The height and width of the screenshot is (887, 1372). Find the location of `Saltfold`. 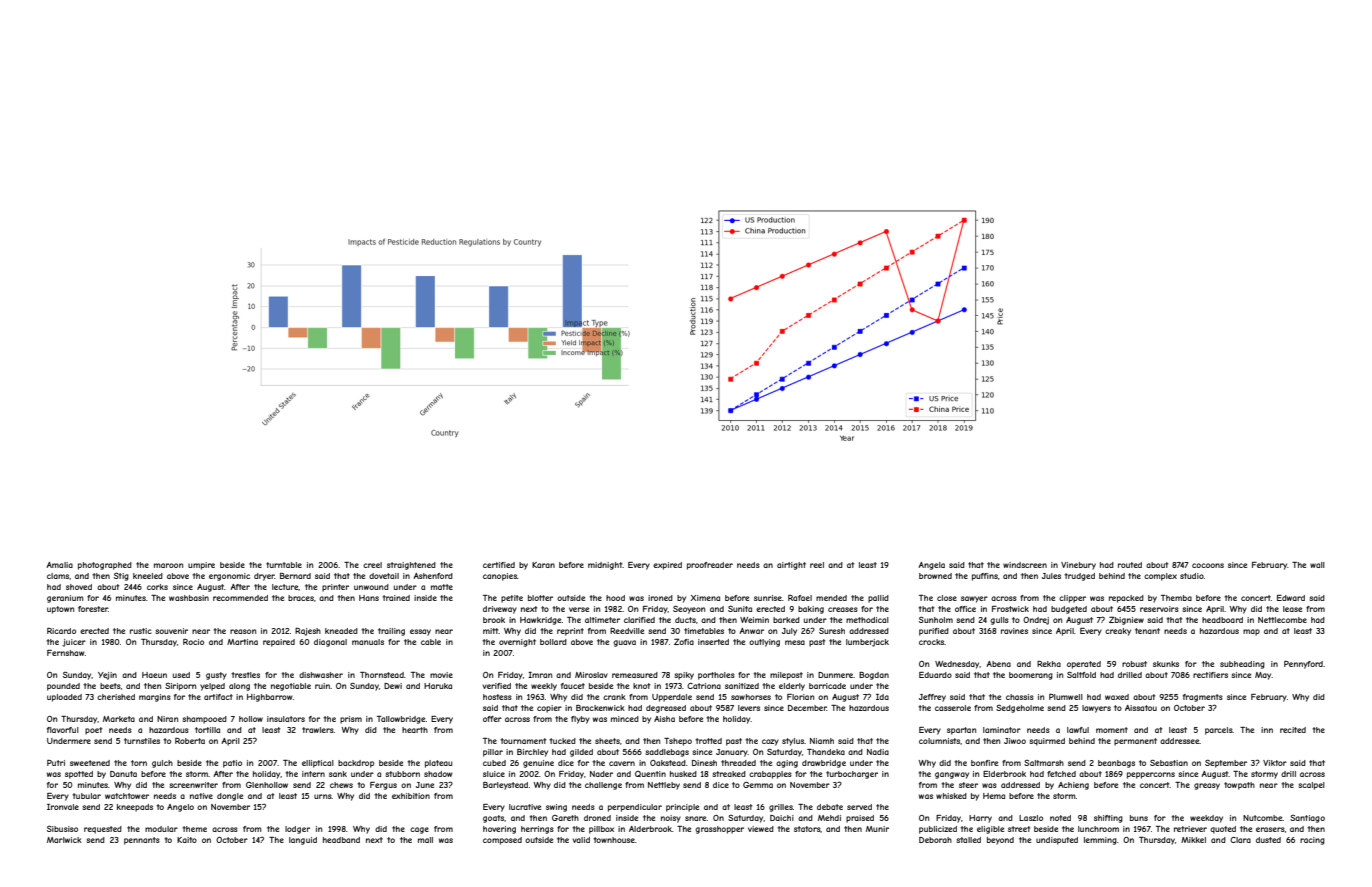

Saltfold is located at coordinates (1081, 675).
